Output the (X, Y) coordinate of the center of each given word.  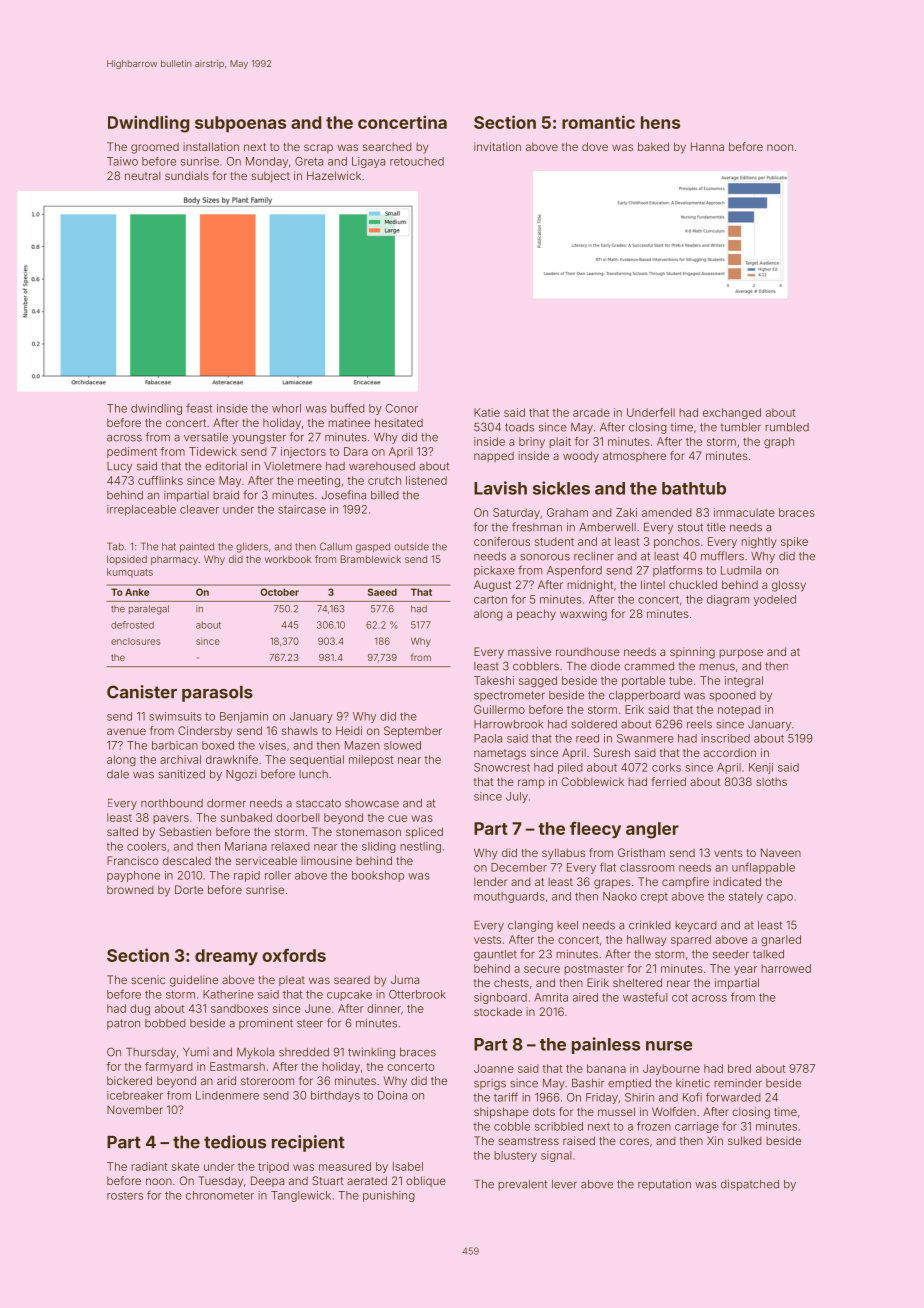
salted (122, 831)
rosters (125, 1196)
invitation (497, 146)
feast (199, 408)
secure (542, 969)
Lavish (500, 488)
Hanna (707, 146)
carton (490, 600)
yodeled (775, 600)
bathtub (694, 488)
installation (211, 146)
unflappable (763, 868)
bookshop (378, 876)
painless (606, 1045)
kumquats (130, 573)
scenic (148, 979)
